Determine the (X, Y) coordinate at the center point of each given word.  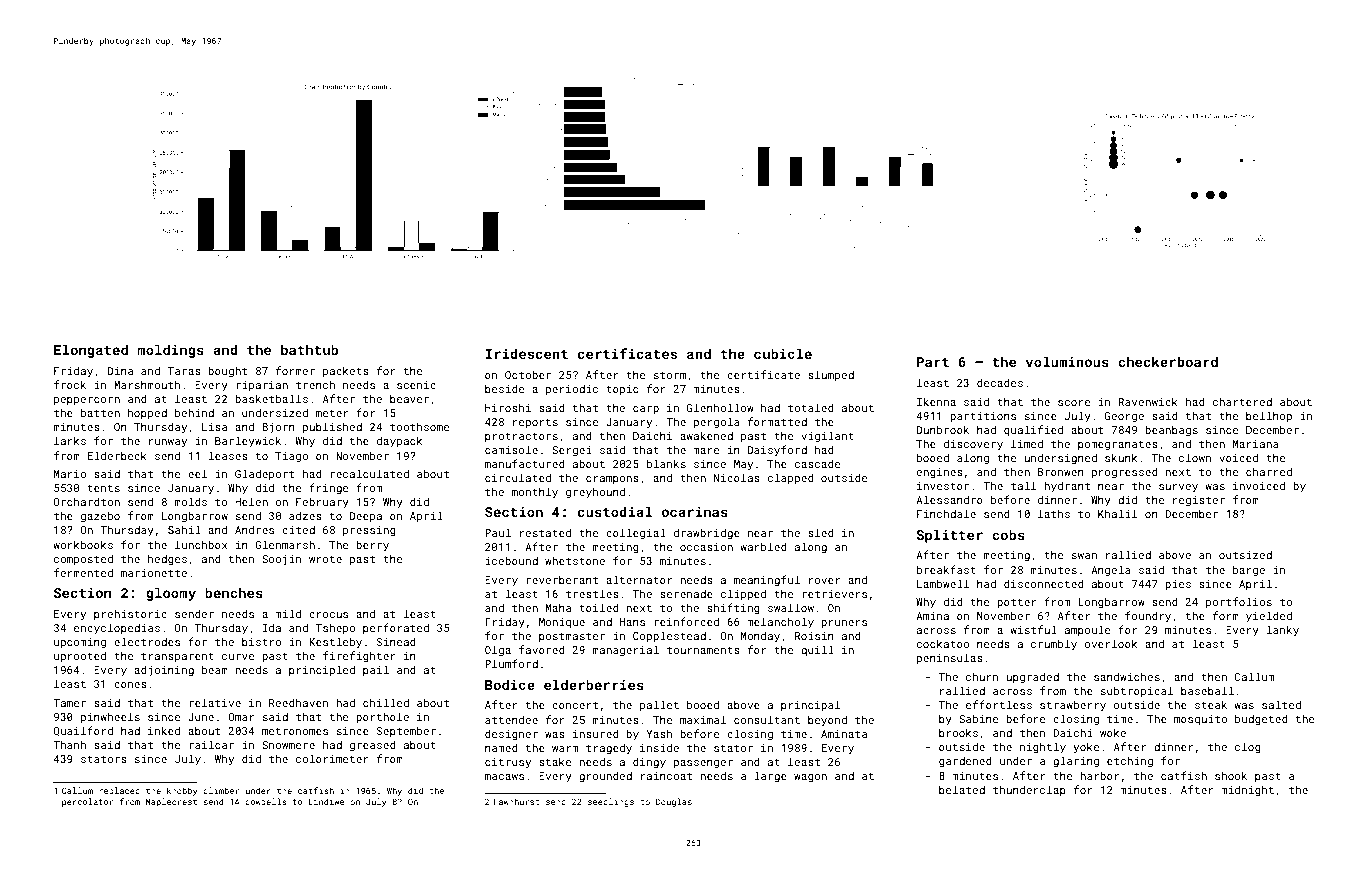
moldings (171, 351)
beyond (827, 721)
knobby (182, 791)
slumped (831, 375)
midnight (1247, 791)
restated (545, 532)
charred (1269, 471)
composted (83, 559)
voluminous (1067, 361)
